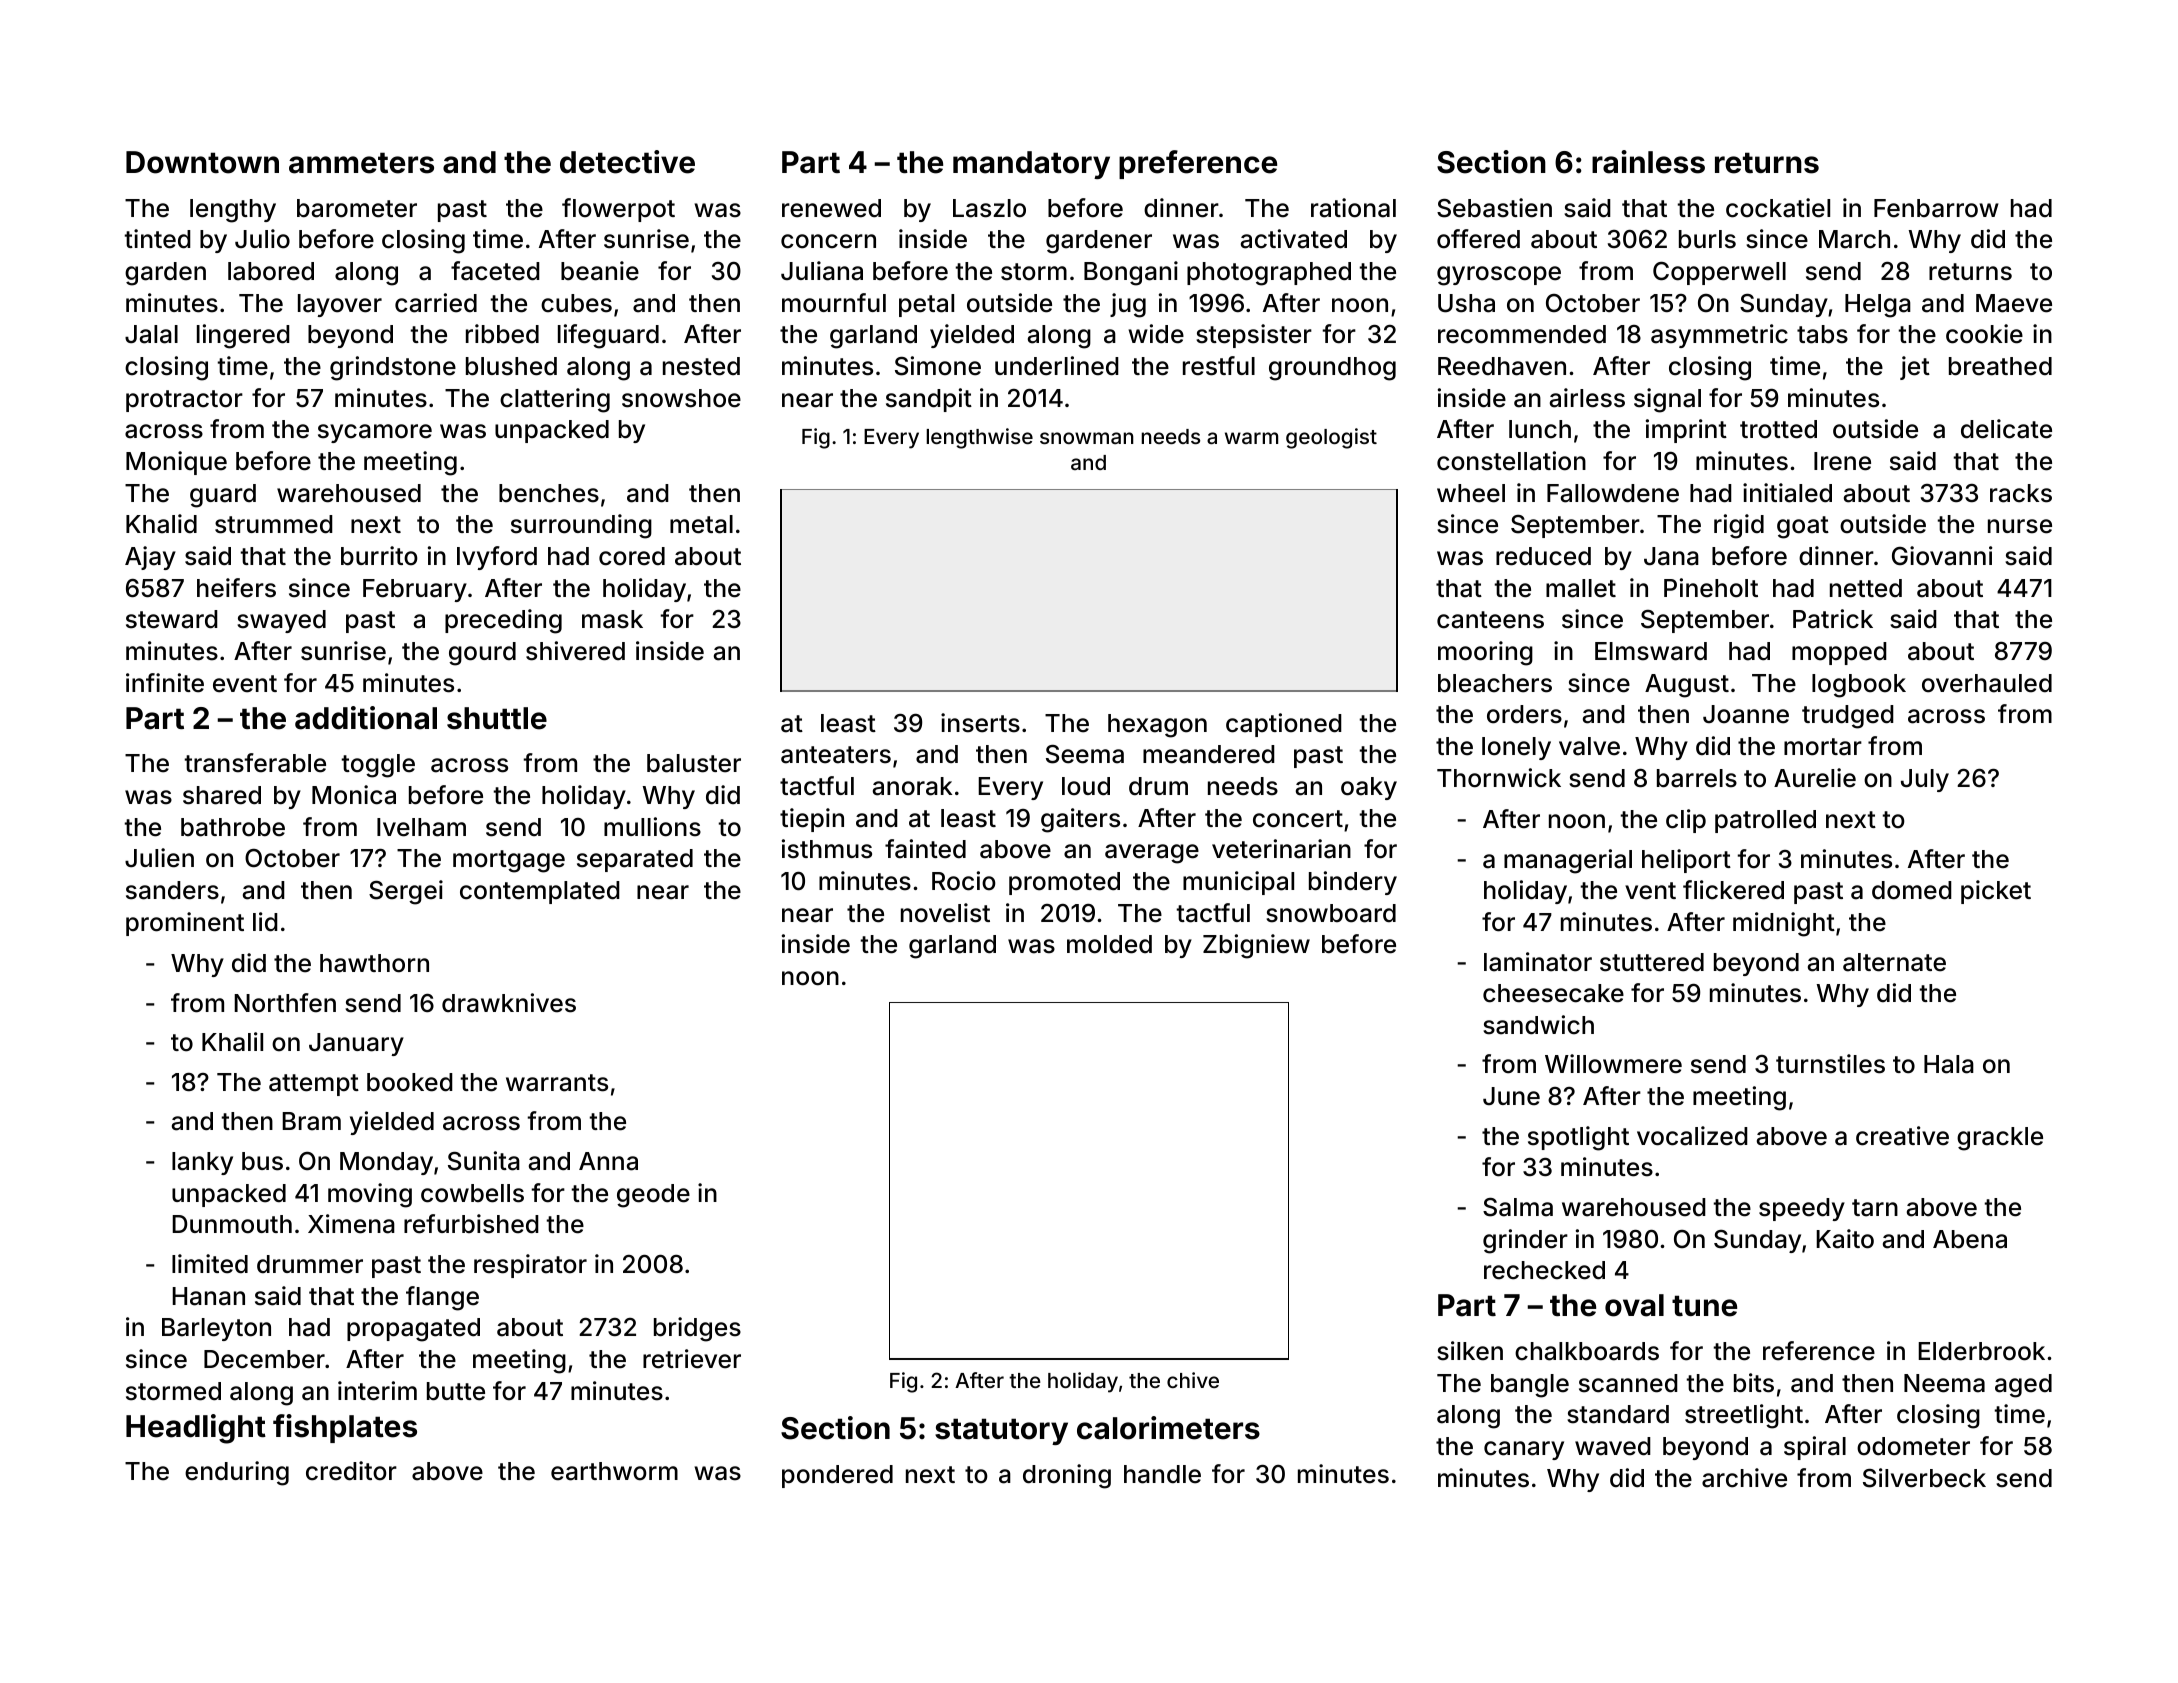 The height and width of the page is (1683, 2178). I want to click on snowman, so click(1087, 438).
